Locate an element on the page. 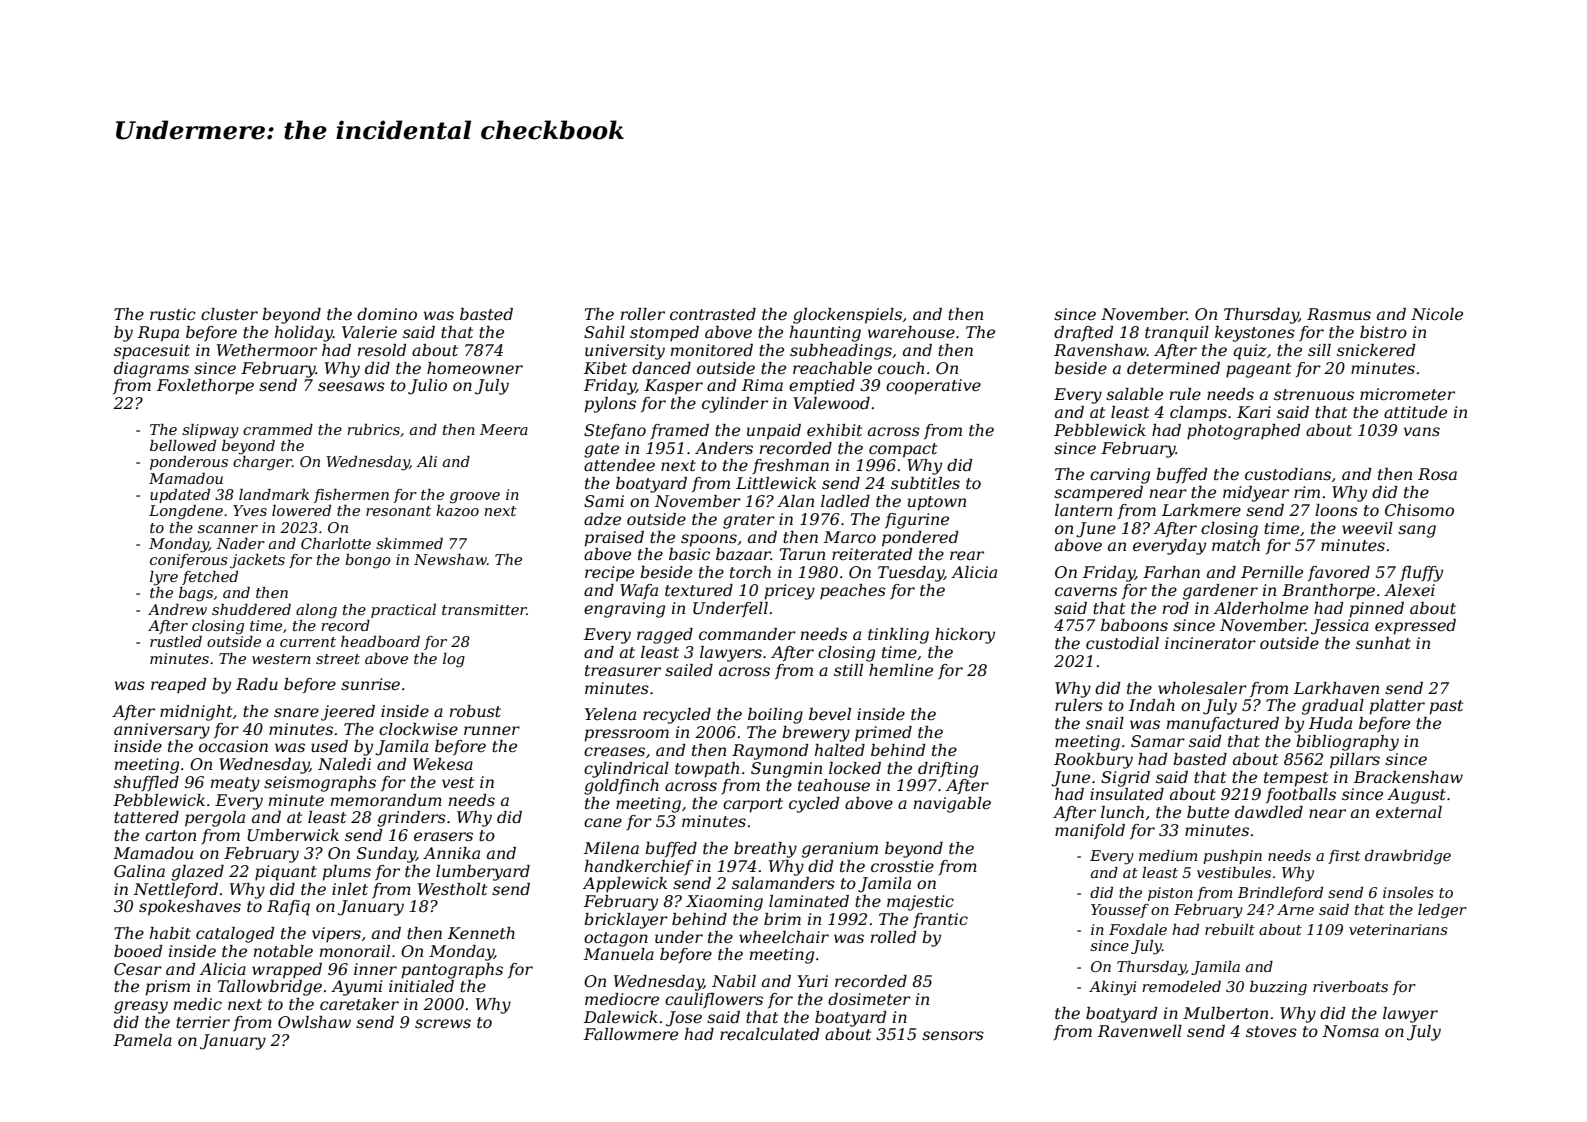  stoves is located at coordinates (1271, 1031).
